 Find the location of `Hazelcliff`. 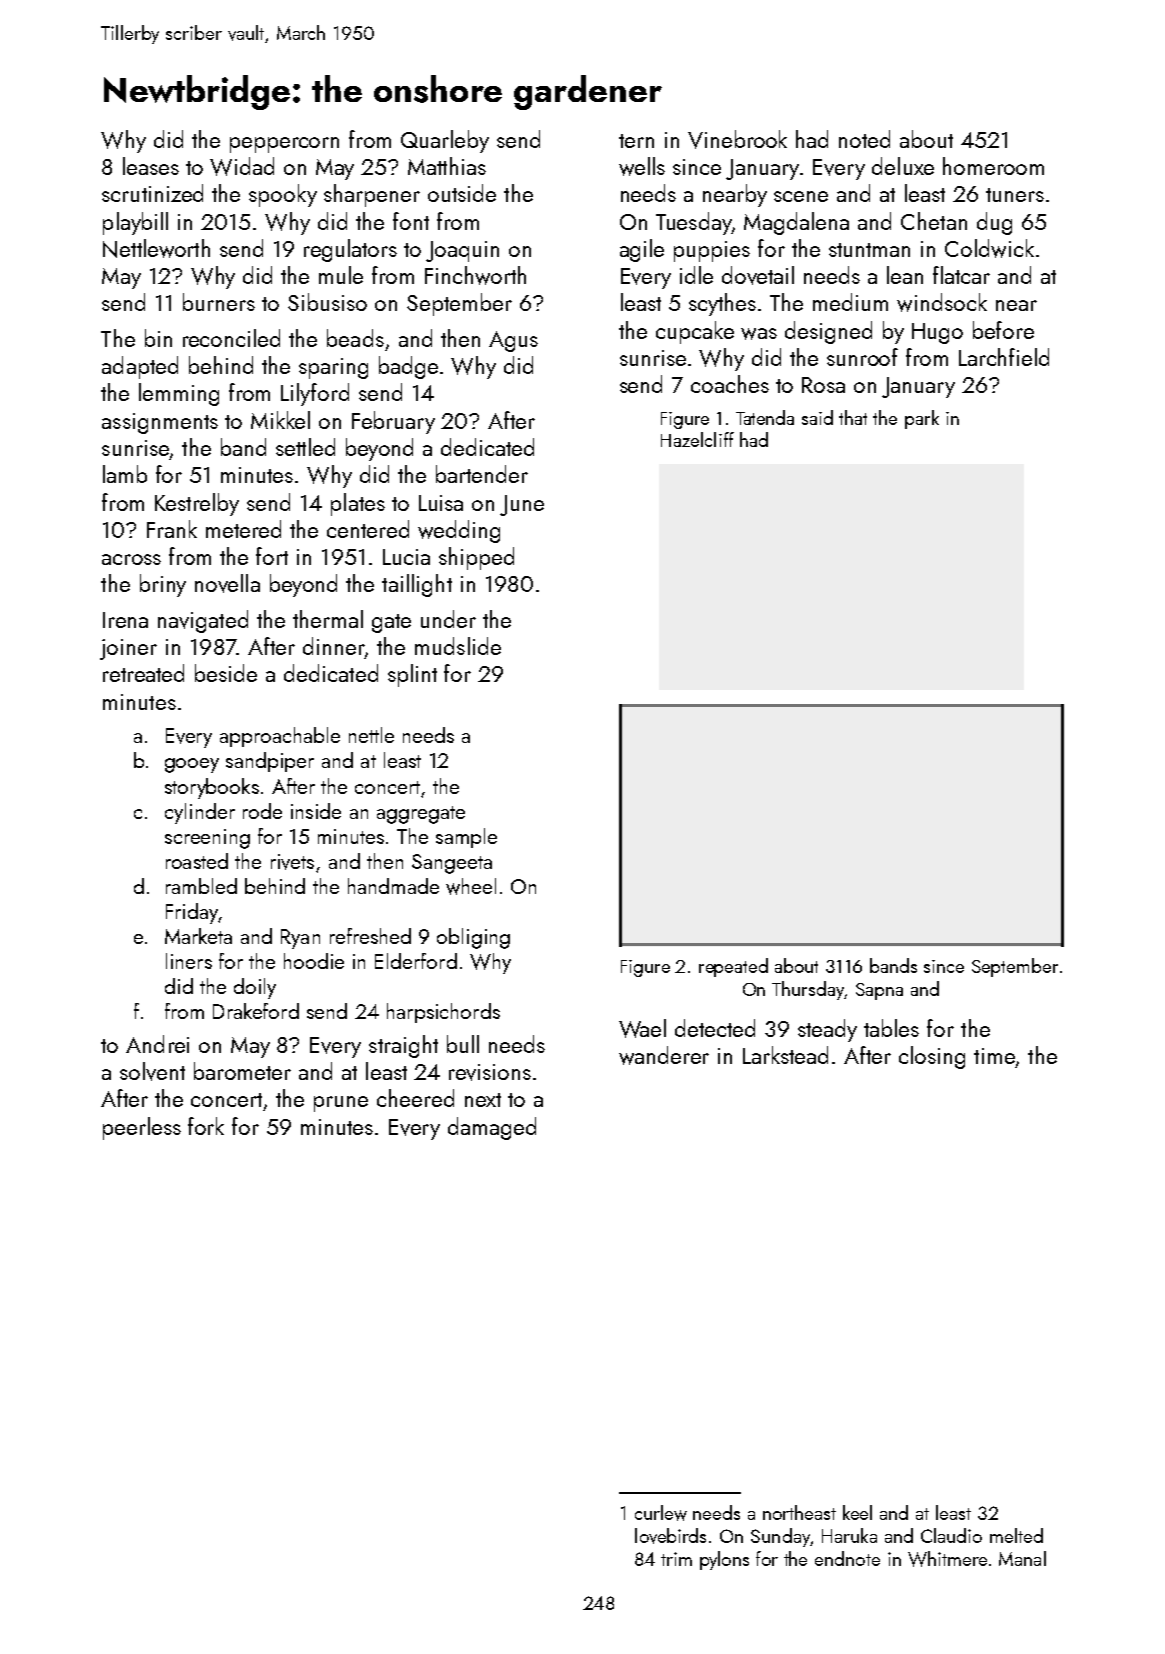

Hazelcliff is located at coordinates (697, 439).
